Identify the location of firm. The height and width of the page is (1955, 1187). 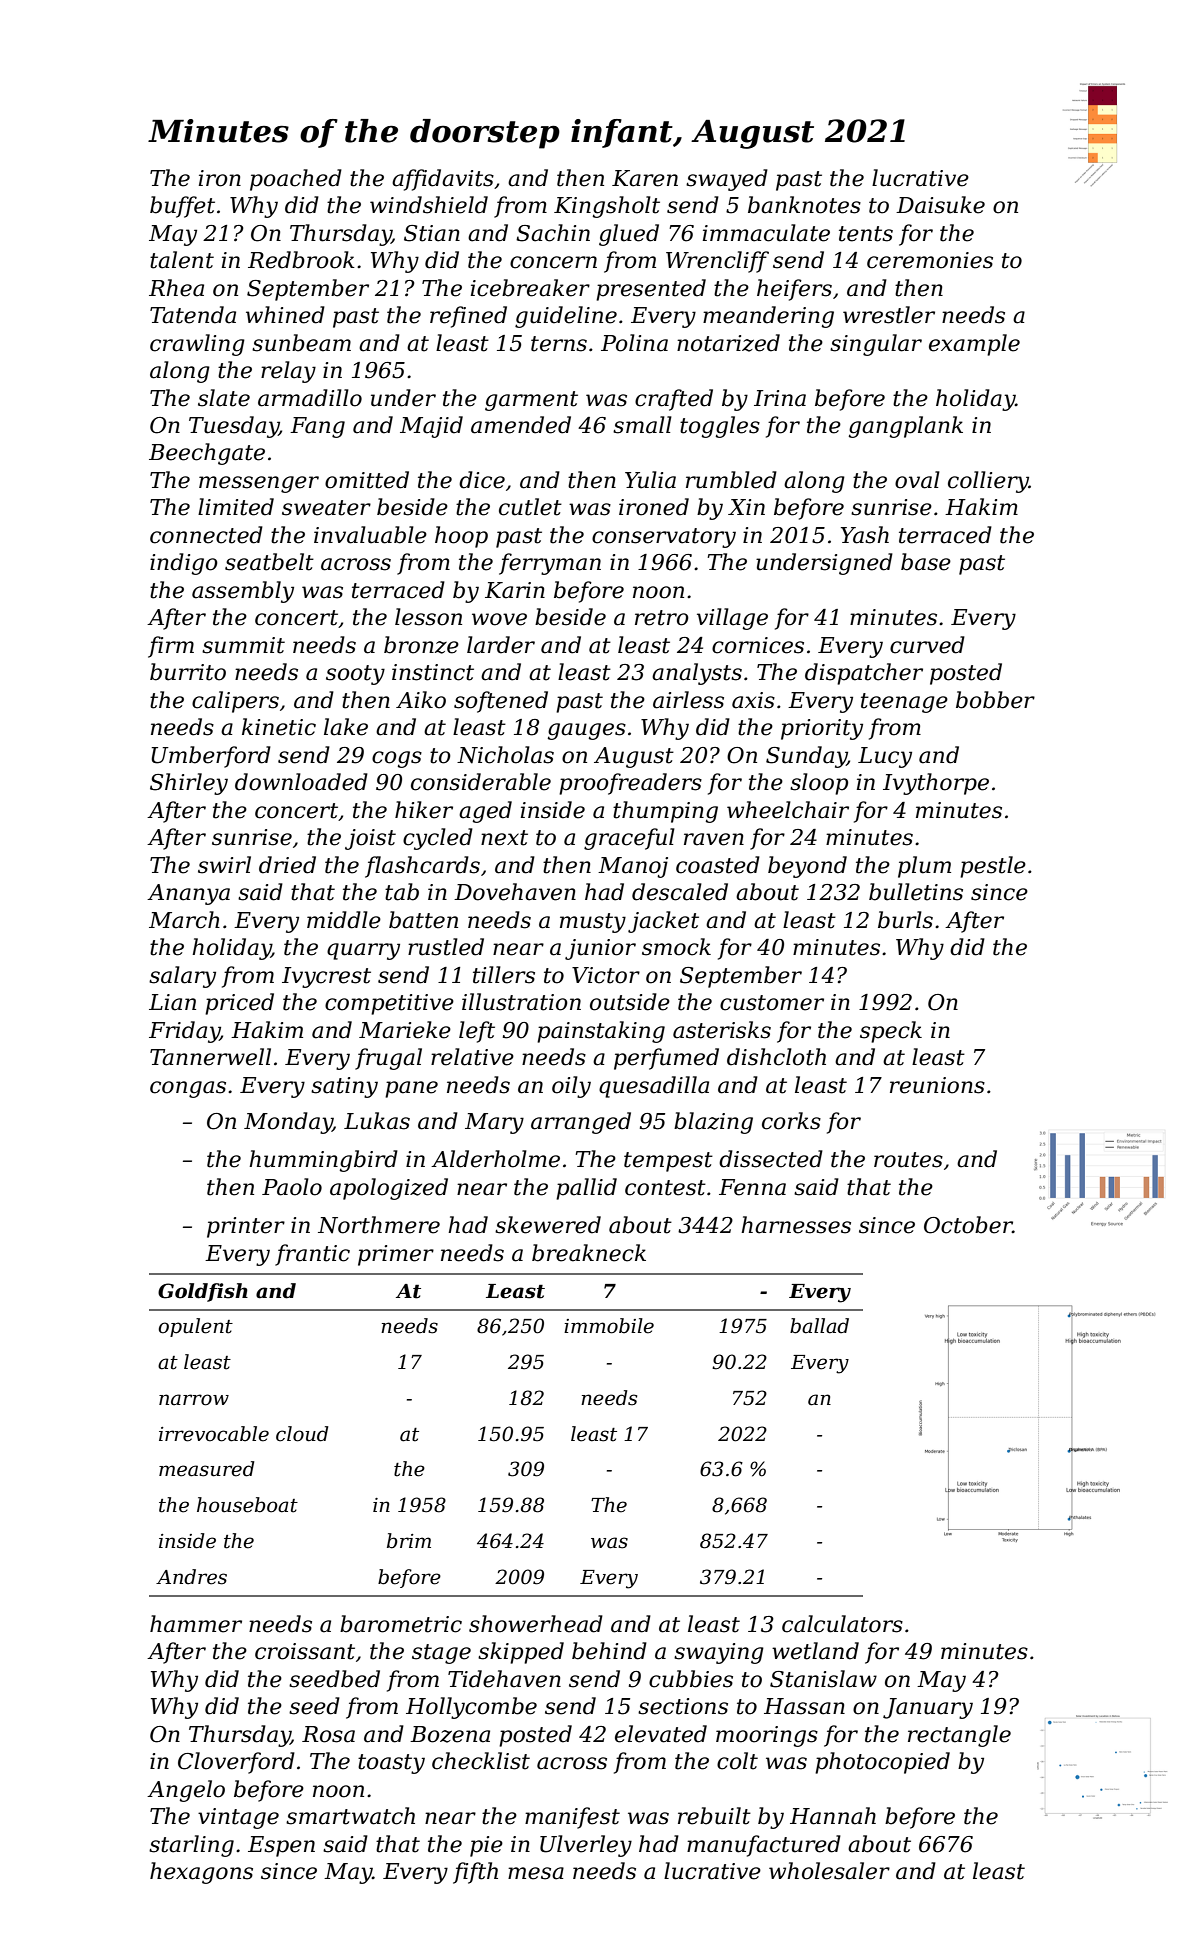
(171, 647).
